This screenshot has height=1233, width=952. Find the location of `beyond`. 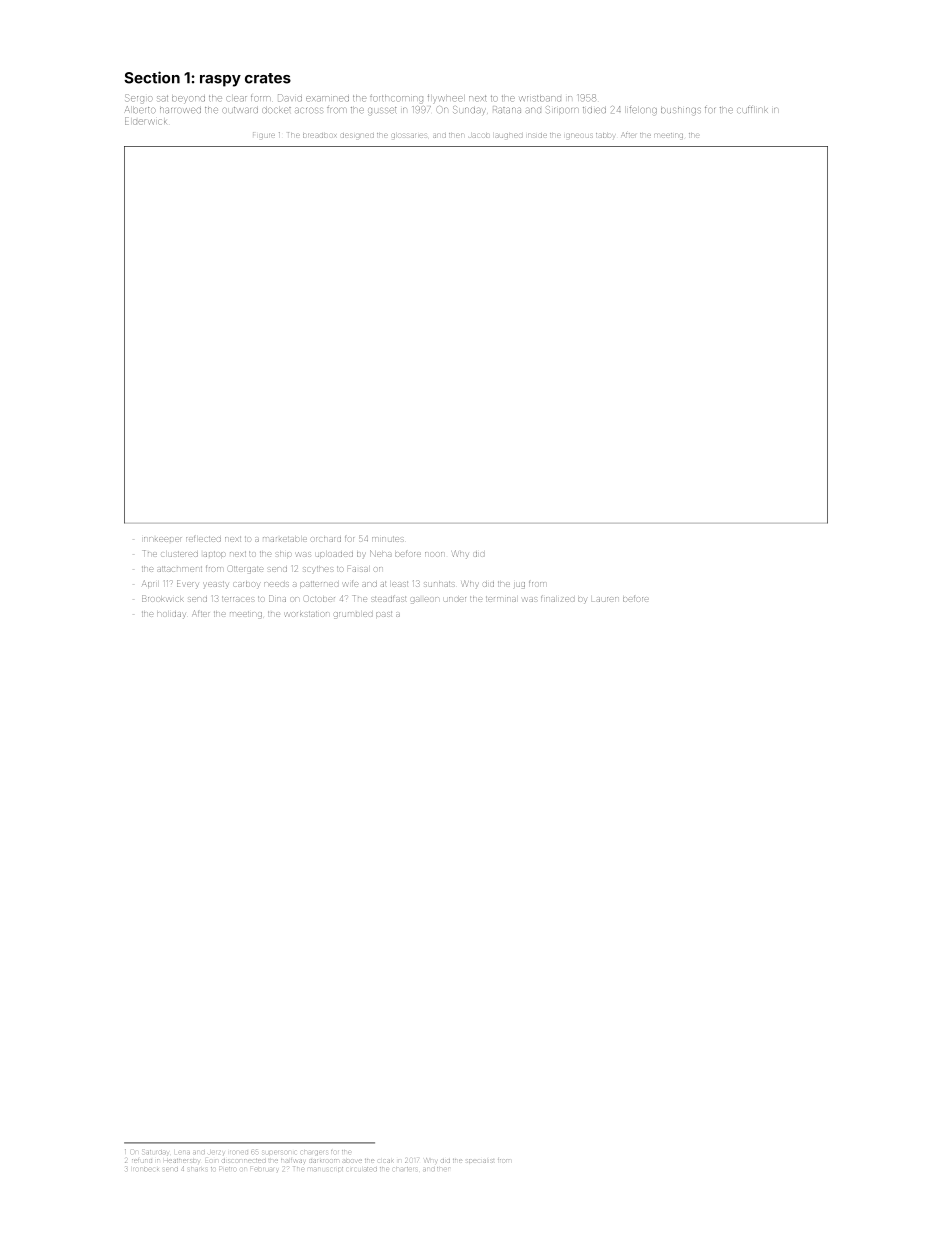

beyond is located at coordinates (188, 100).
